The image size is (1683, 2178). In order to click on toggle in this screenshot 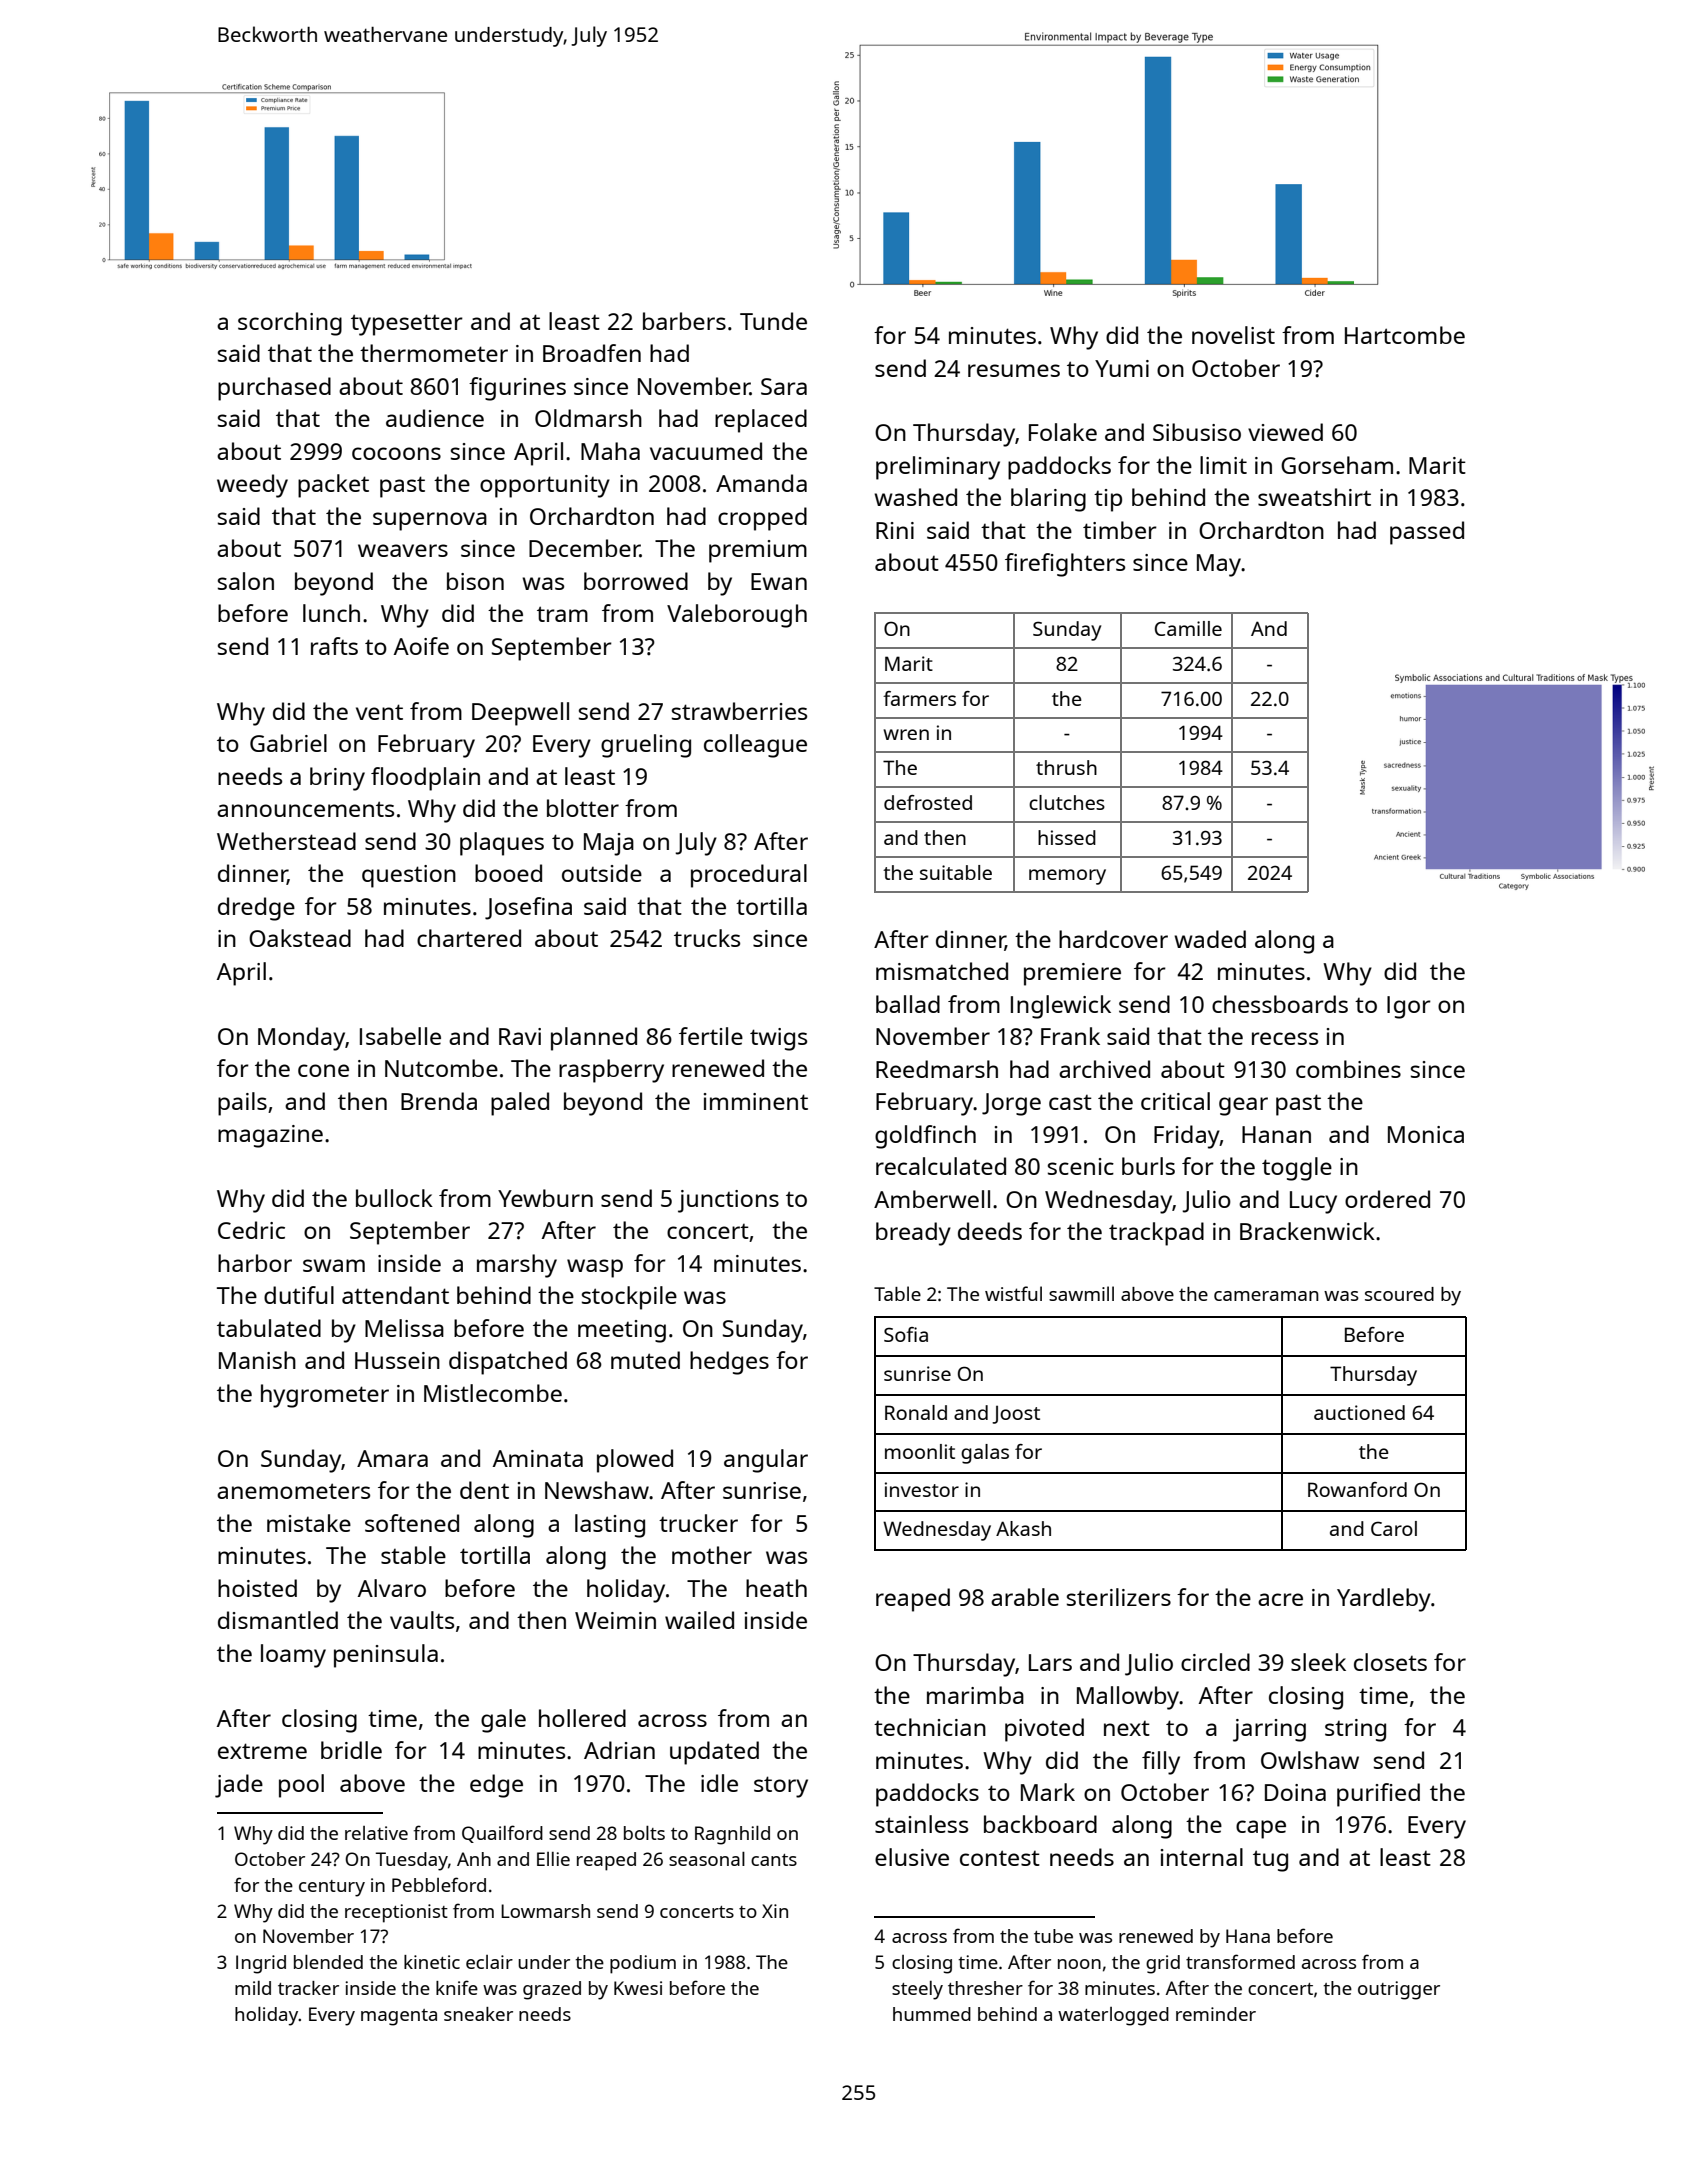, I will do `click(1297, 1169)`.
